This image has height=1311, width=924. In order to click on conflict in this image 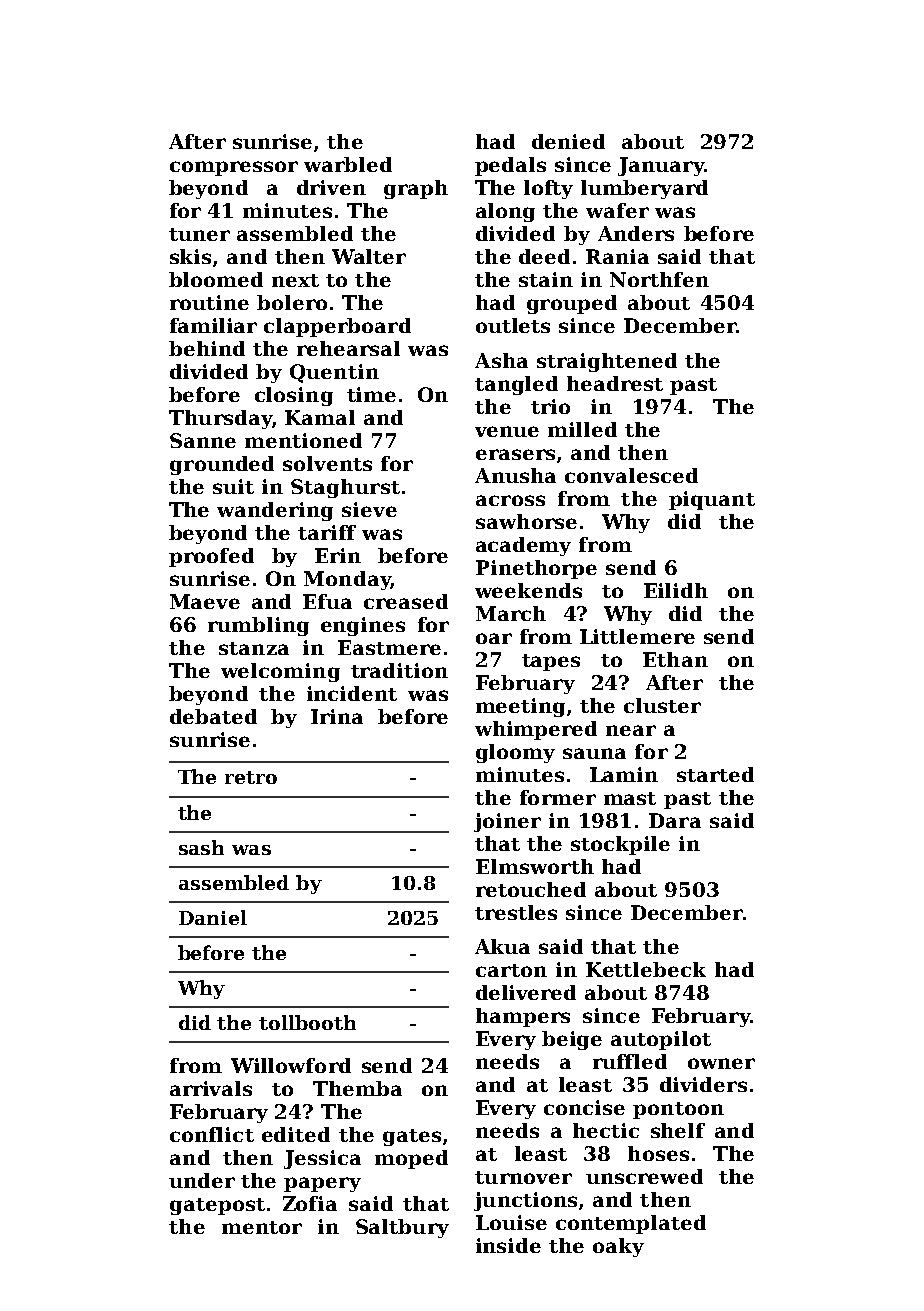, I will do `click(212, 1134)`.
